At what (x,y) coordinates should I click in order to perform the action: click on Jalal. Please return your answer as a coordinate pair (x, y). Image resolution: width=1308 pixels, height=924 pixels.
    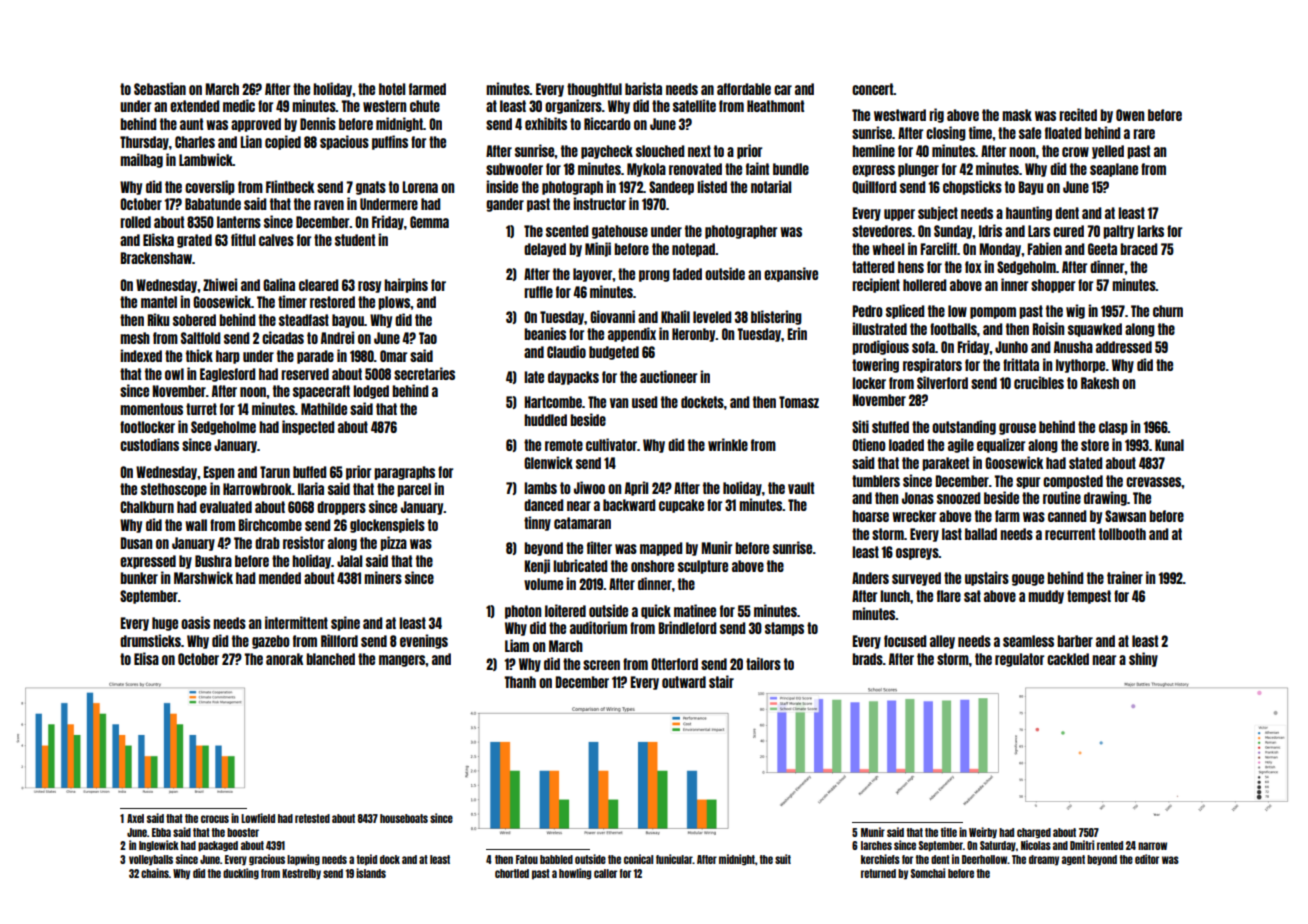
    Looking at the image, I should click on (349, 561).
